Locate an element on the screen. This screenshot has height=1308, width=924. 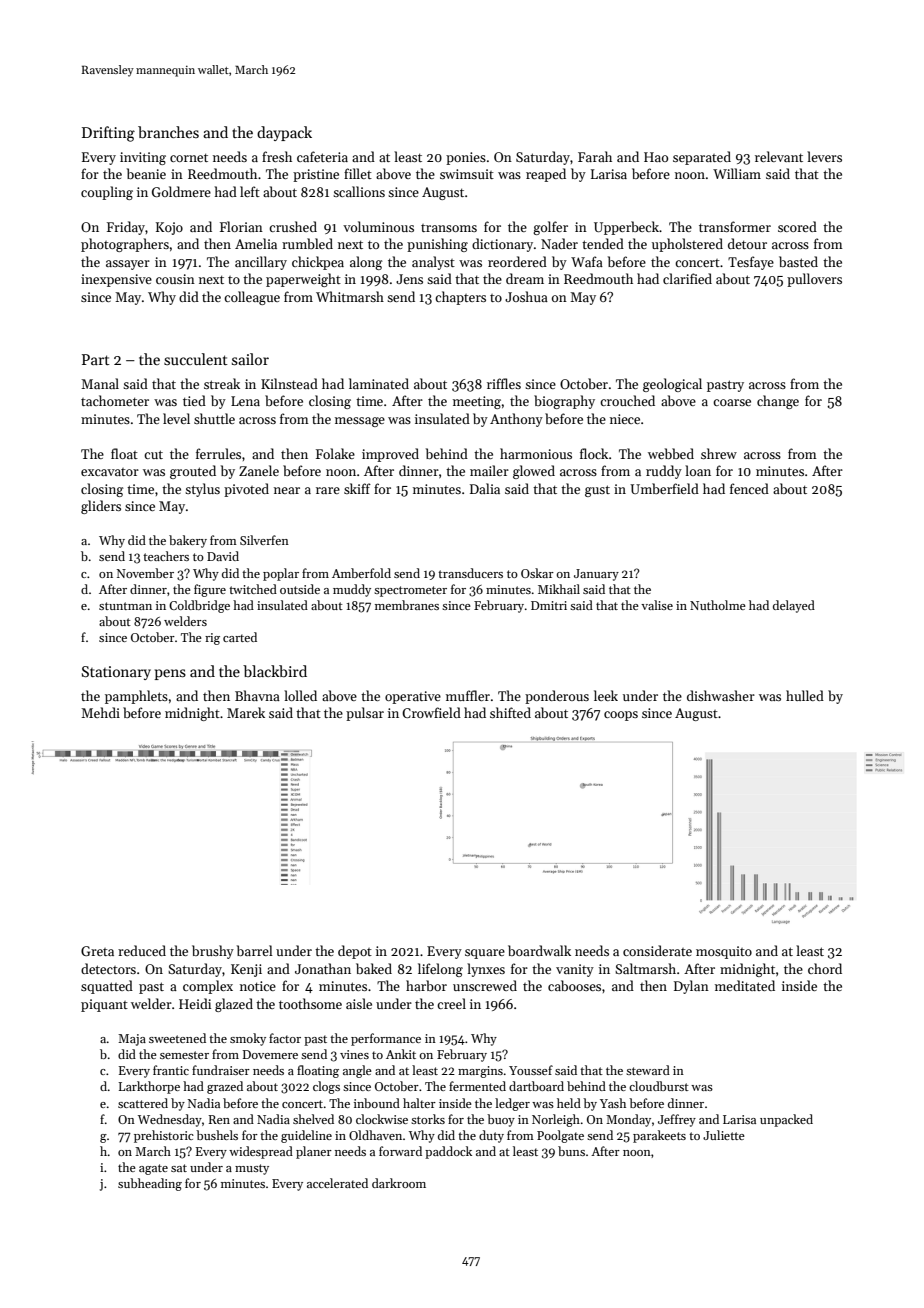
daypack is located at coordinates (284, 133).
